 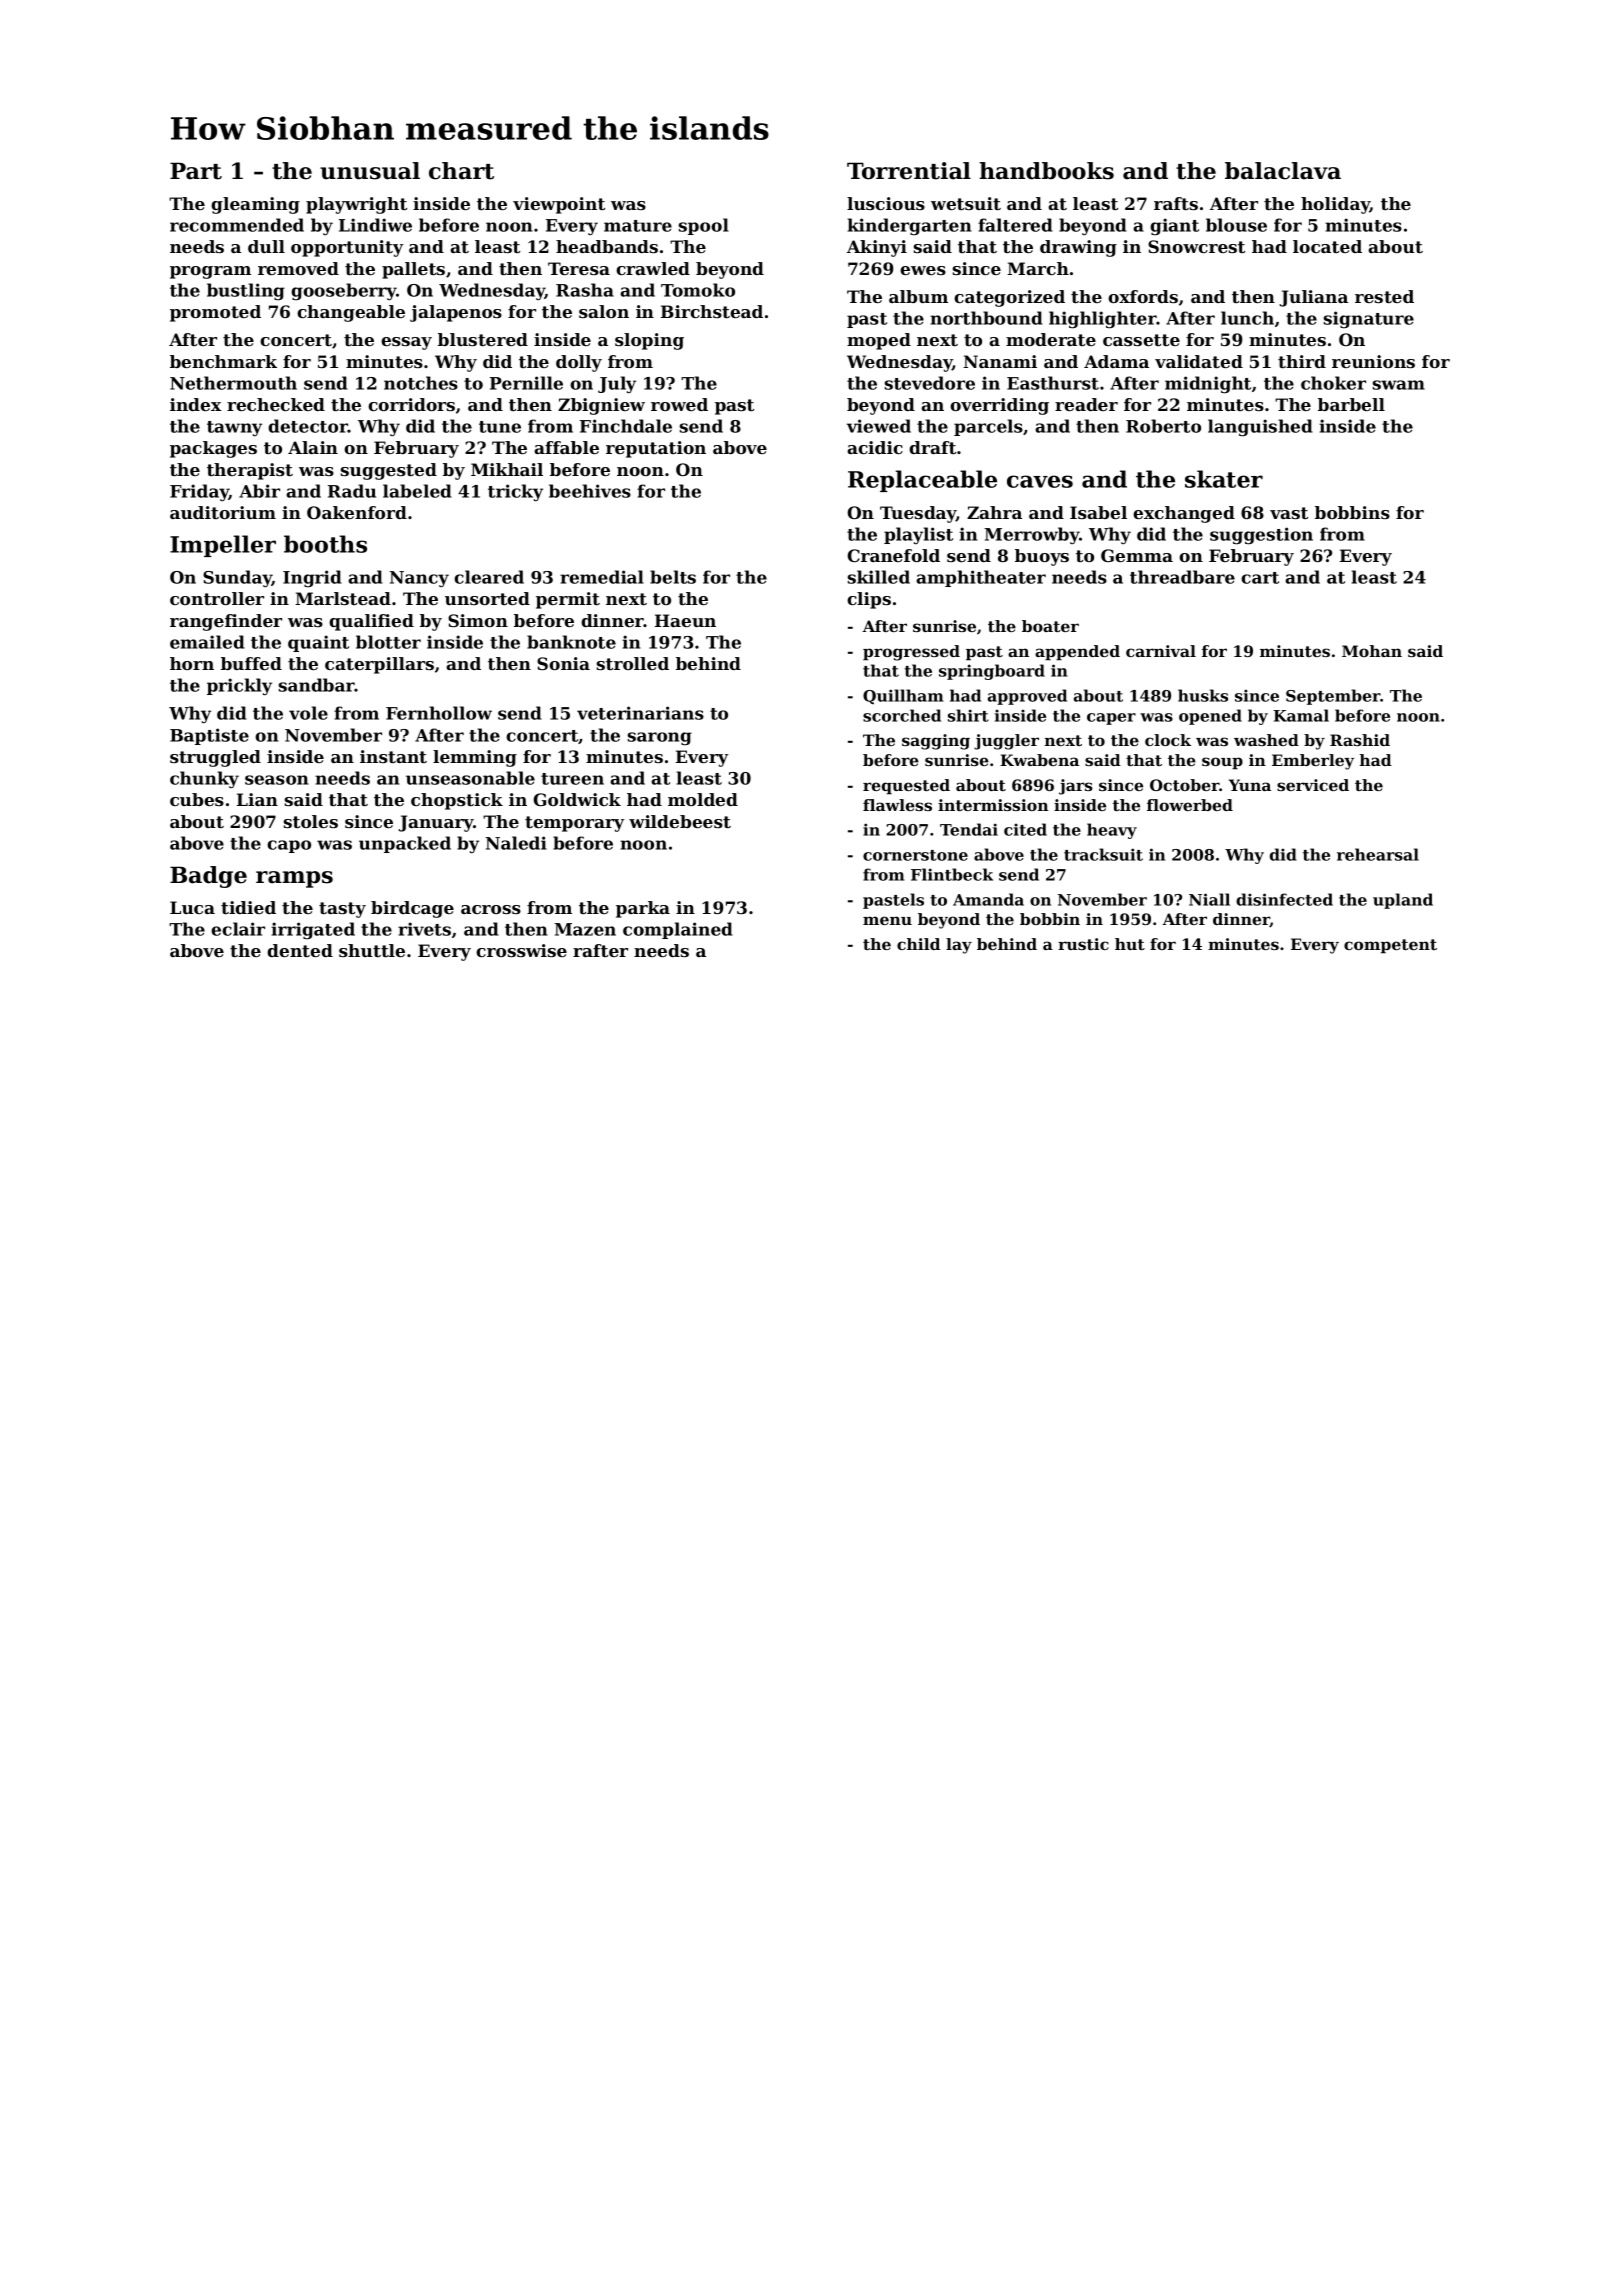 What do you see at coordinates (1260, 578) in the image?
I see `cart` at bounding box center [1260, 578].
